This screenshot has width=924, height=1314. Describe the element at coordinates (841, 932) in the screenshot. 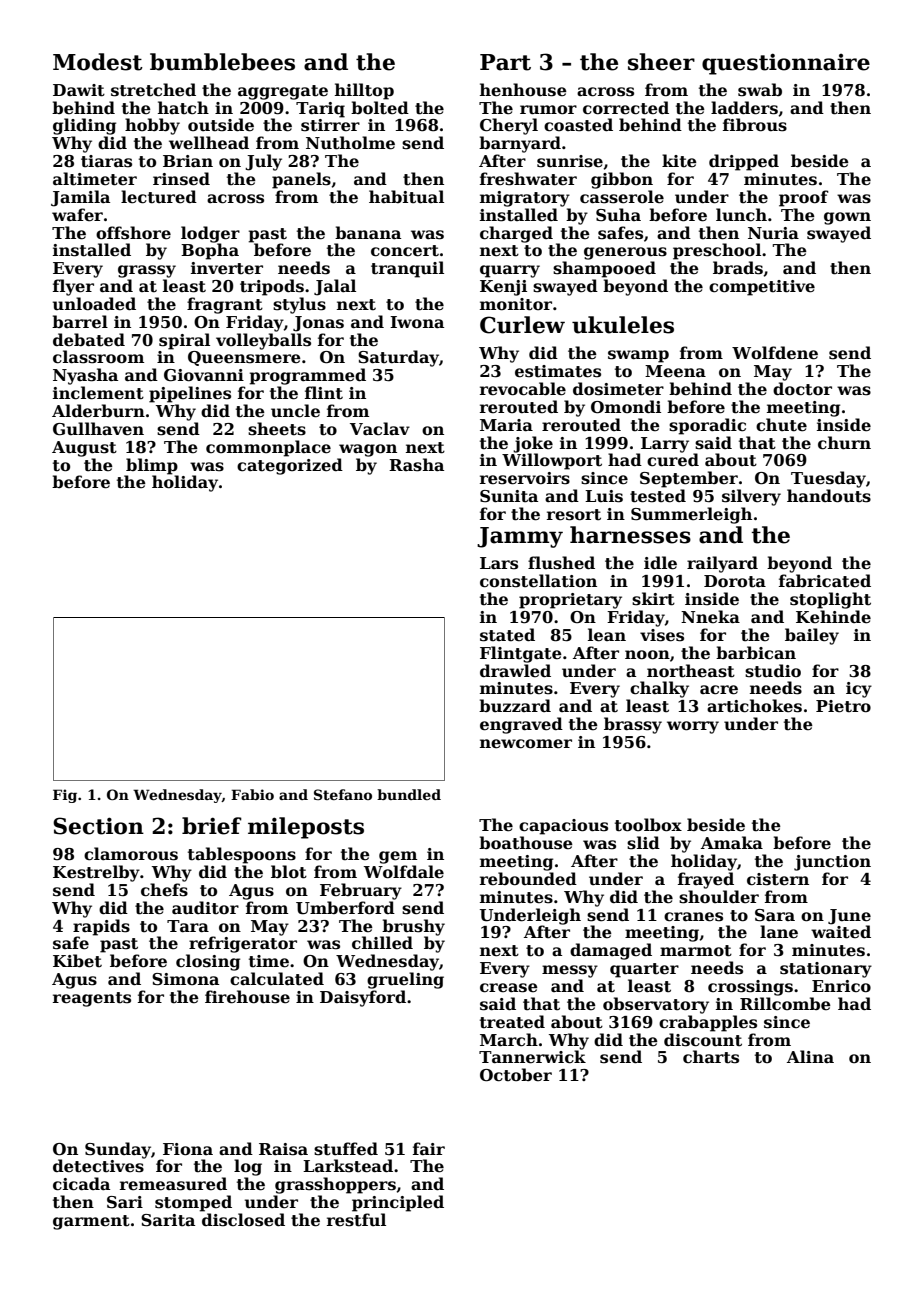

I see `waited` at that location.
